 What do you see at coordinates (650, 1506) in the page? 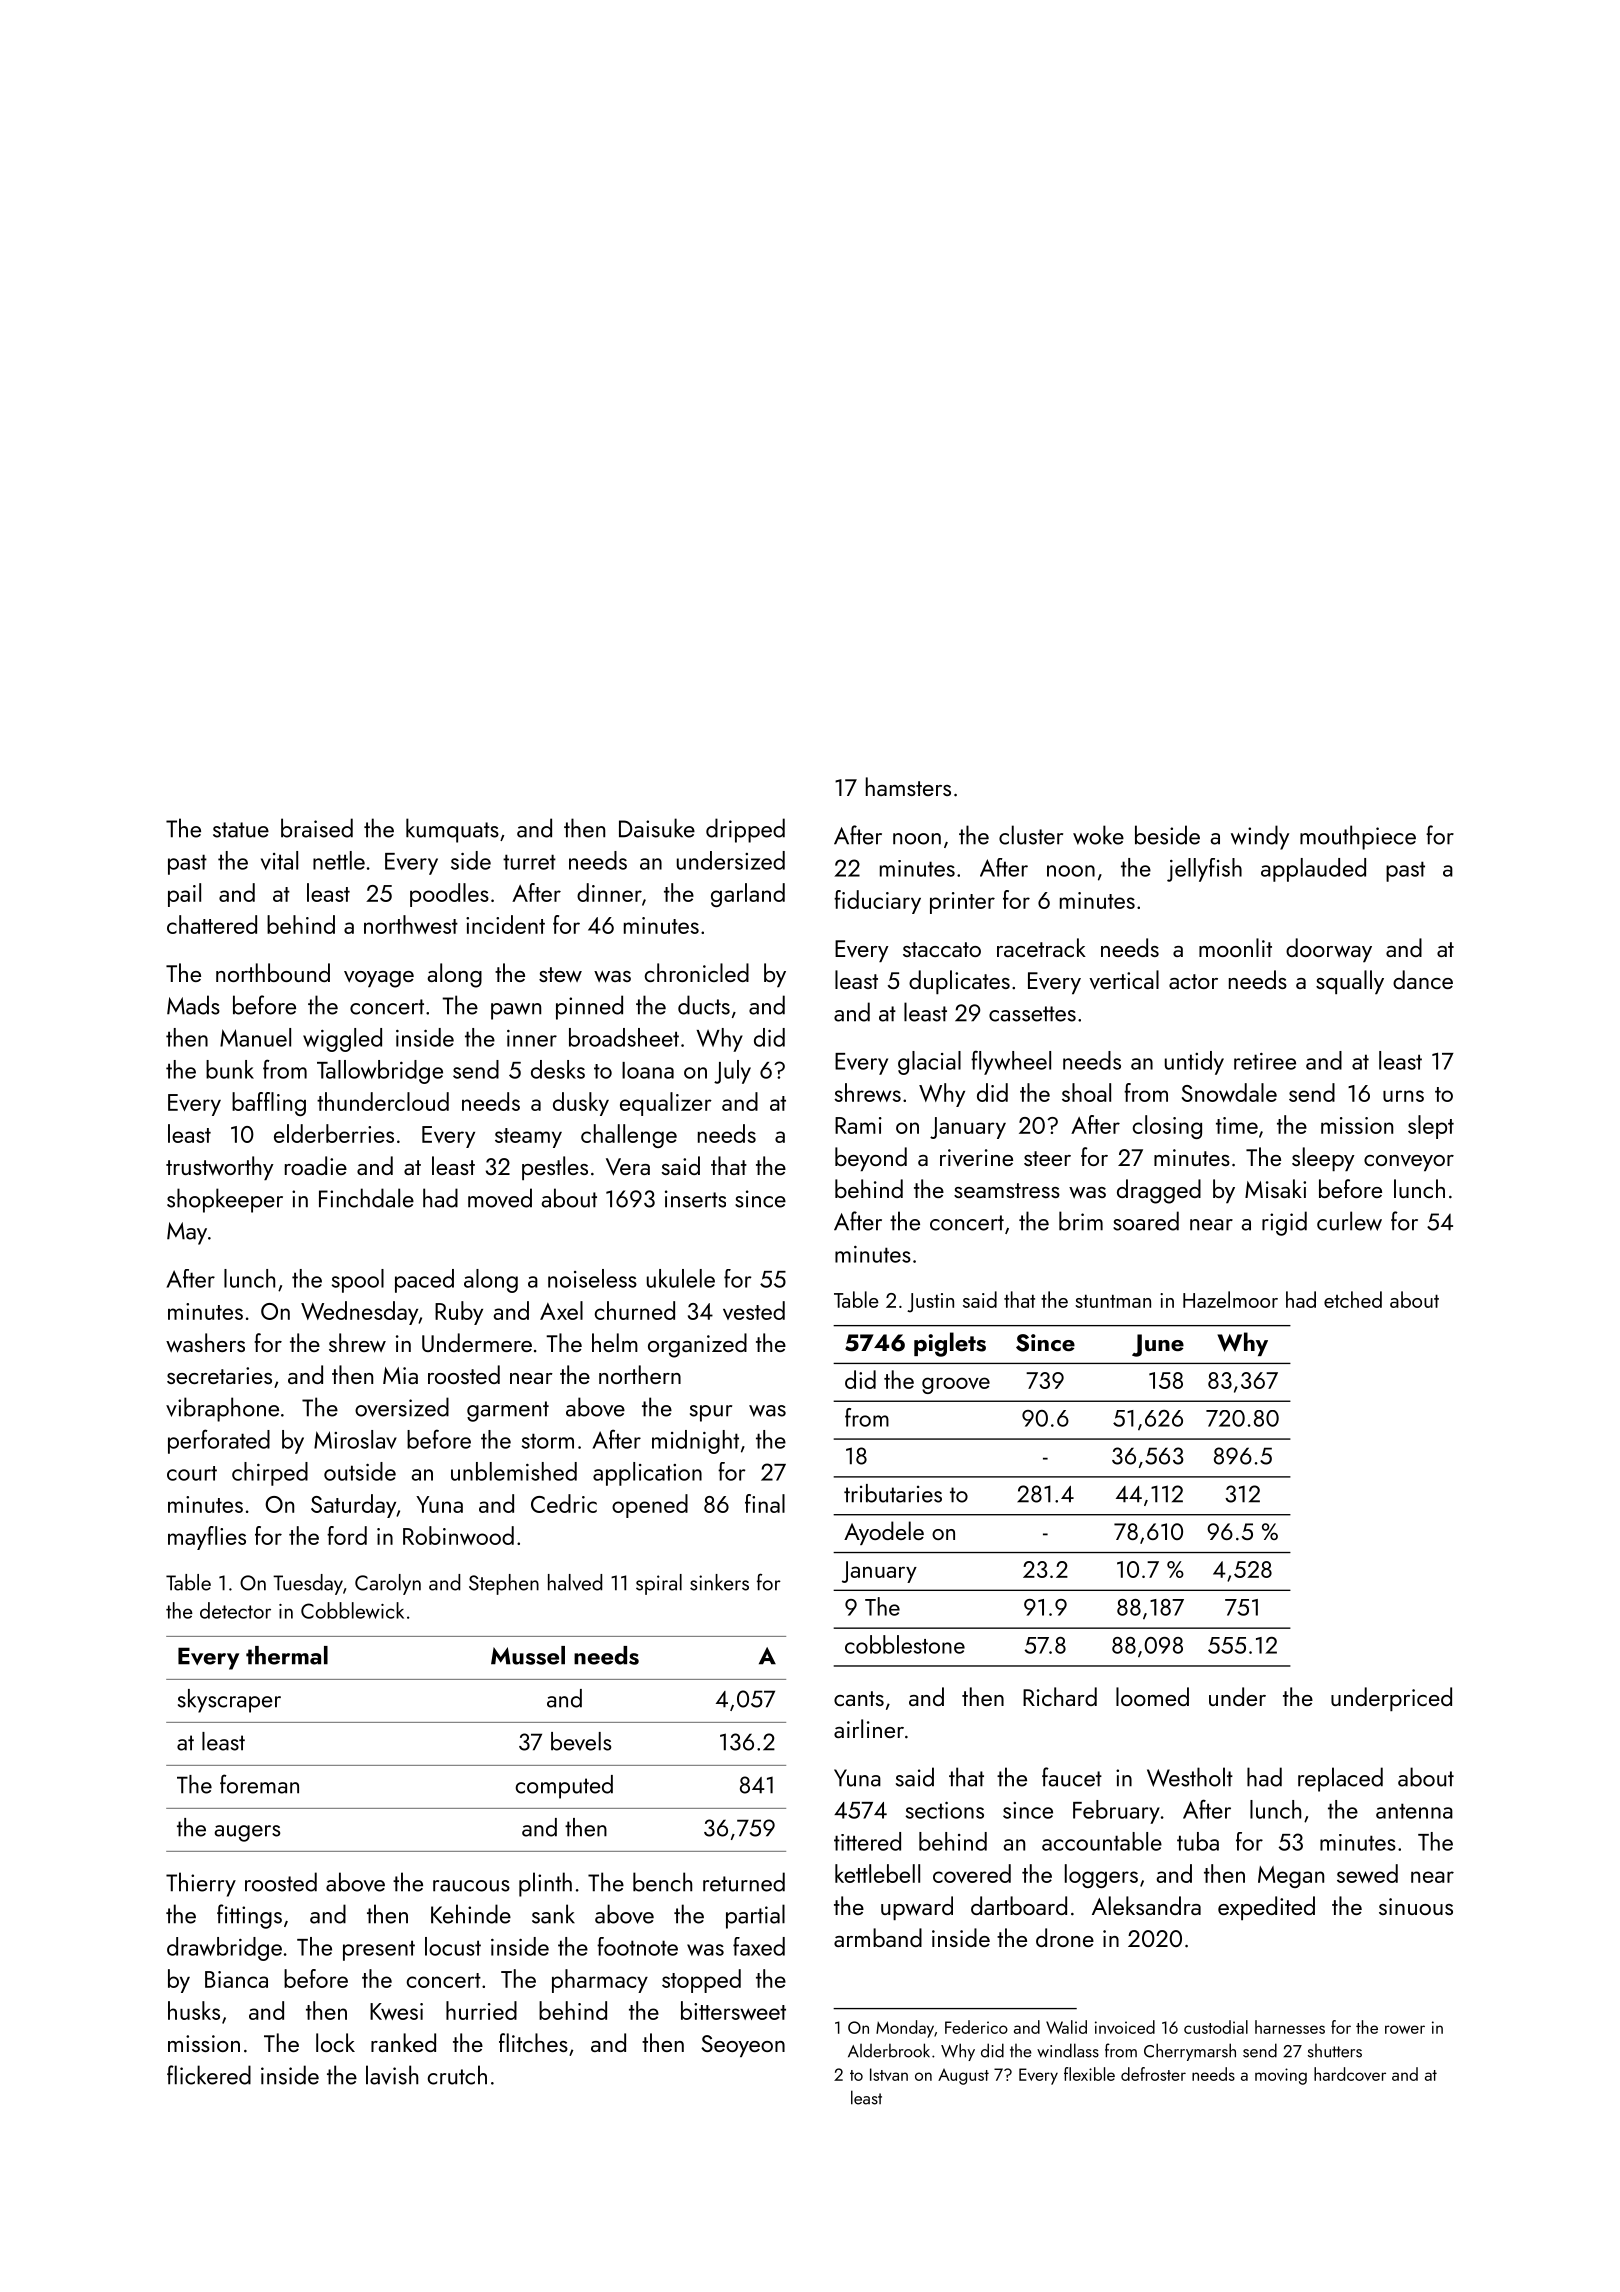
I see `opened` at bounding box center [650, 1506].
